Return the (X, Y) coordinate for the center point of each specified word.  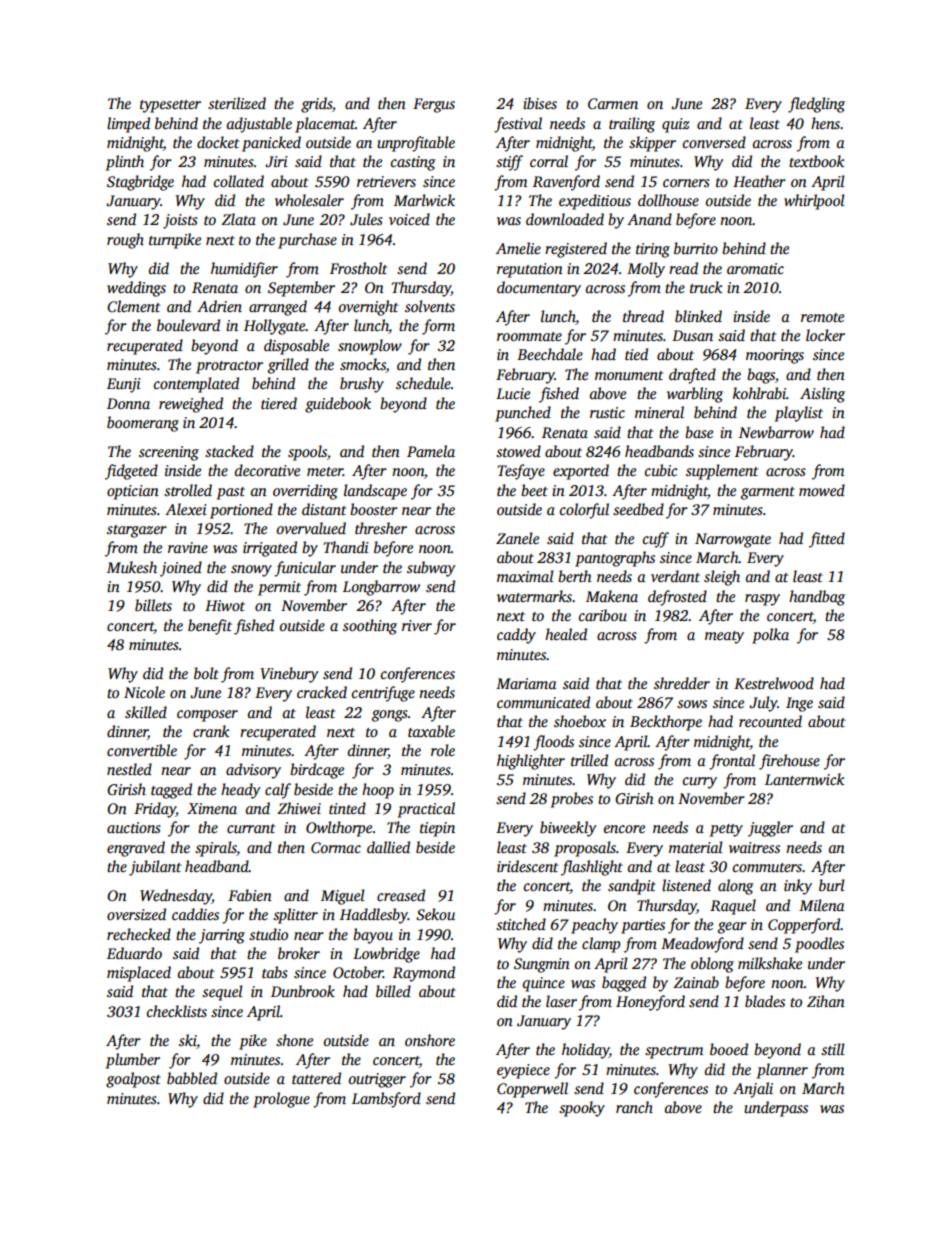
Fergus (434, 105)
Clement (133, 306)
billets (153, 605)
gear (732, 928)
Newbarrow (776, 432)
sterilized (237, 103)
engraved (136, 849)
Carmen (613, 103)
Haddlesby (374, 916)
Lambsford (386, 1100)
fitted (827, 540)
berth (575, 576)
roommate (529, 336)
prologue (281, 1100)
